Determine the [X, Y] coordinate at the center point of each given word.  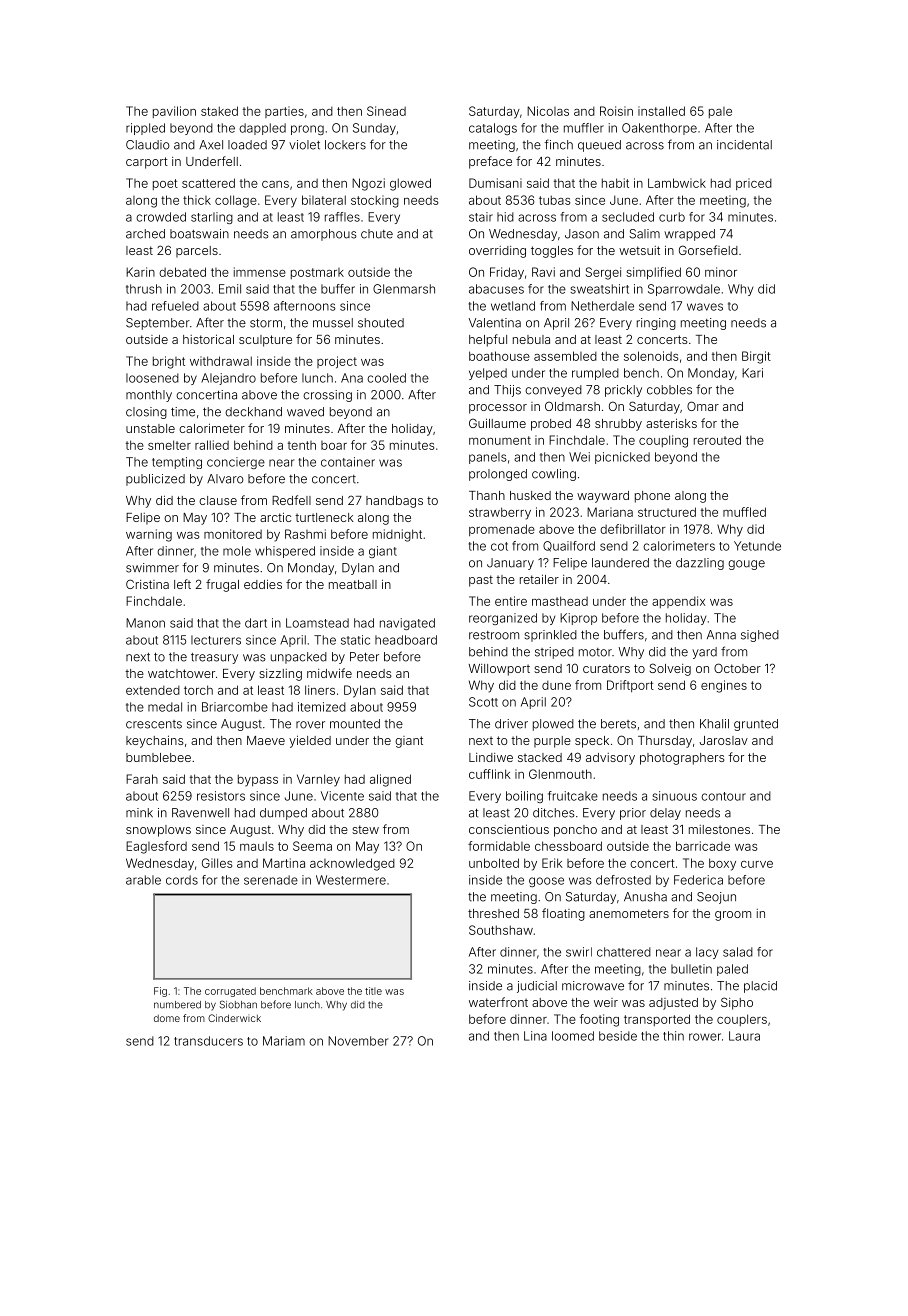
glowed [410, 184]
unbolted [494, 863]
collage [236, 201]
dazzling [700, 564]
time [183, 412]
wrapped [689, 235]
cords [182, 880]
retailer [539, 579]
